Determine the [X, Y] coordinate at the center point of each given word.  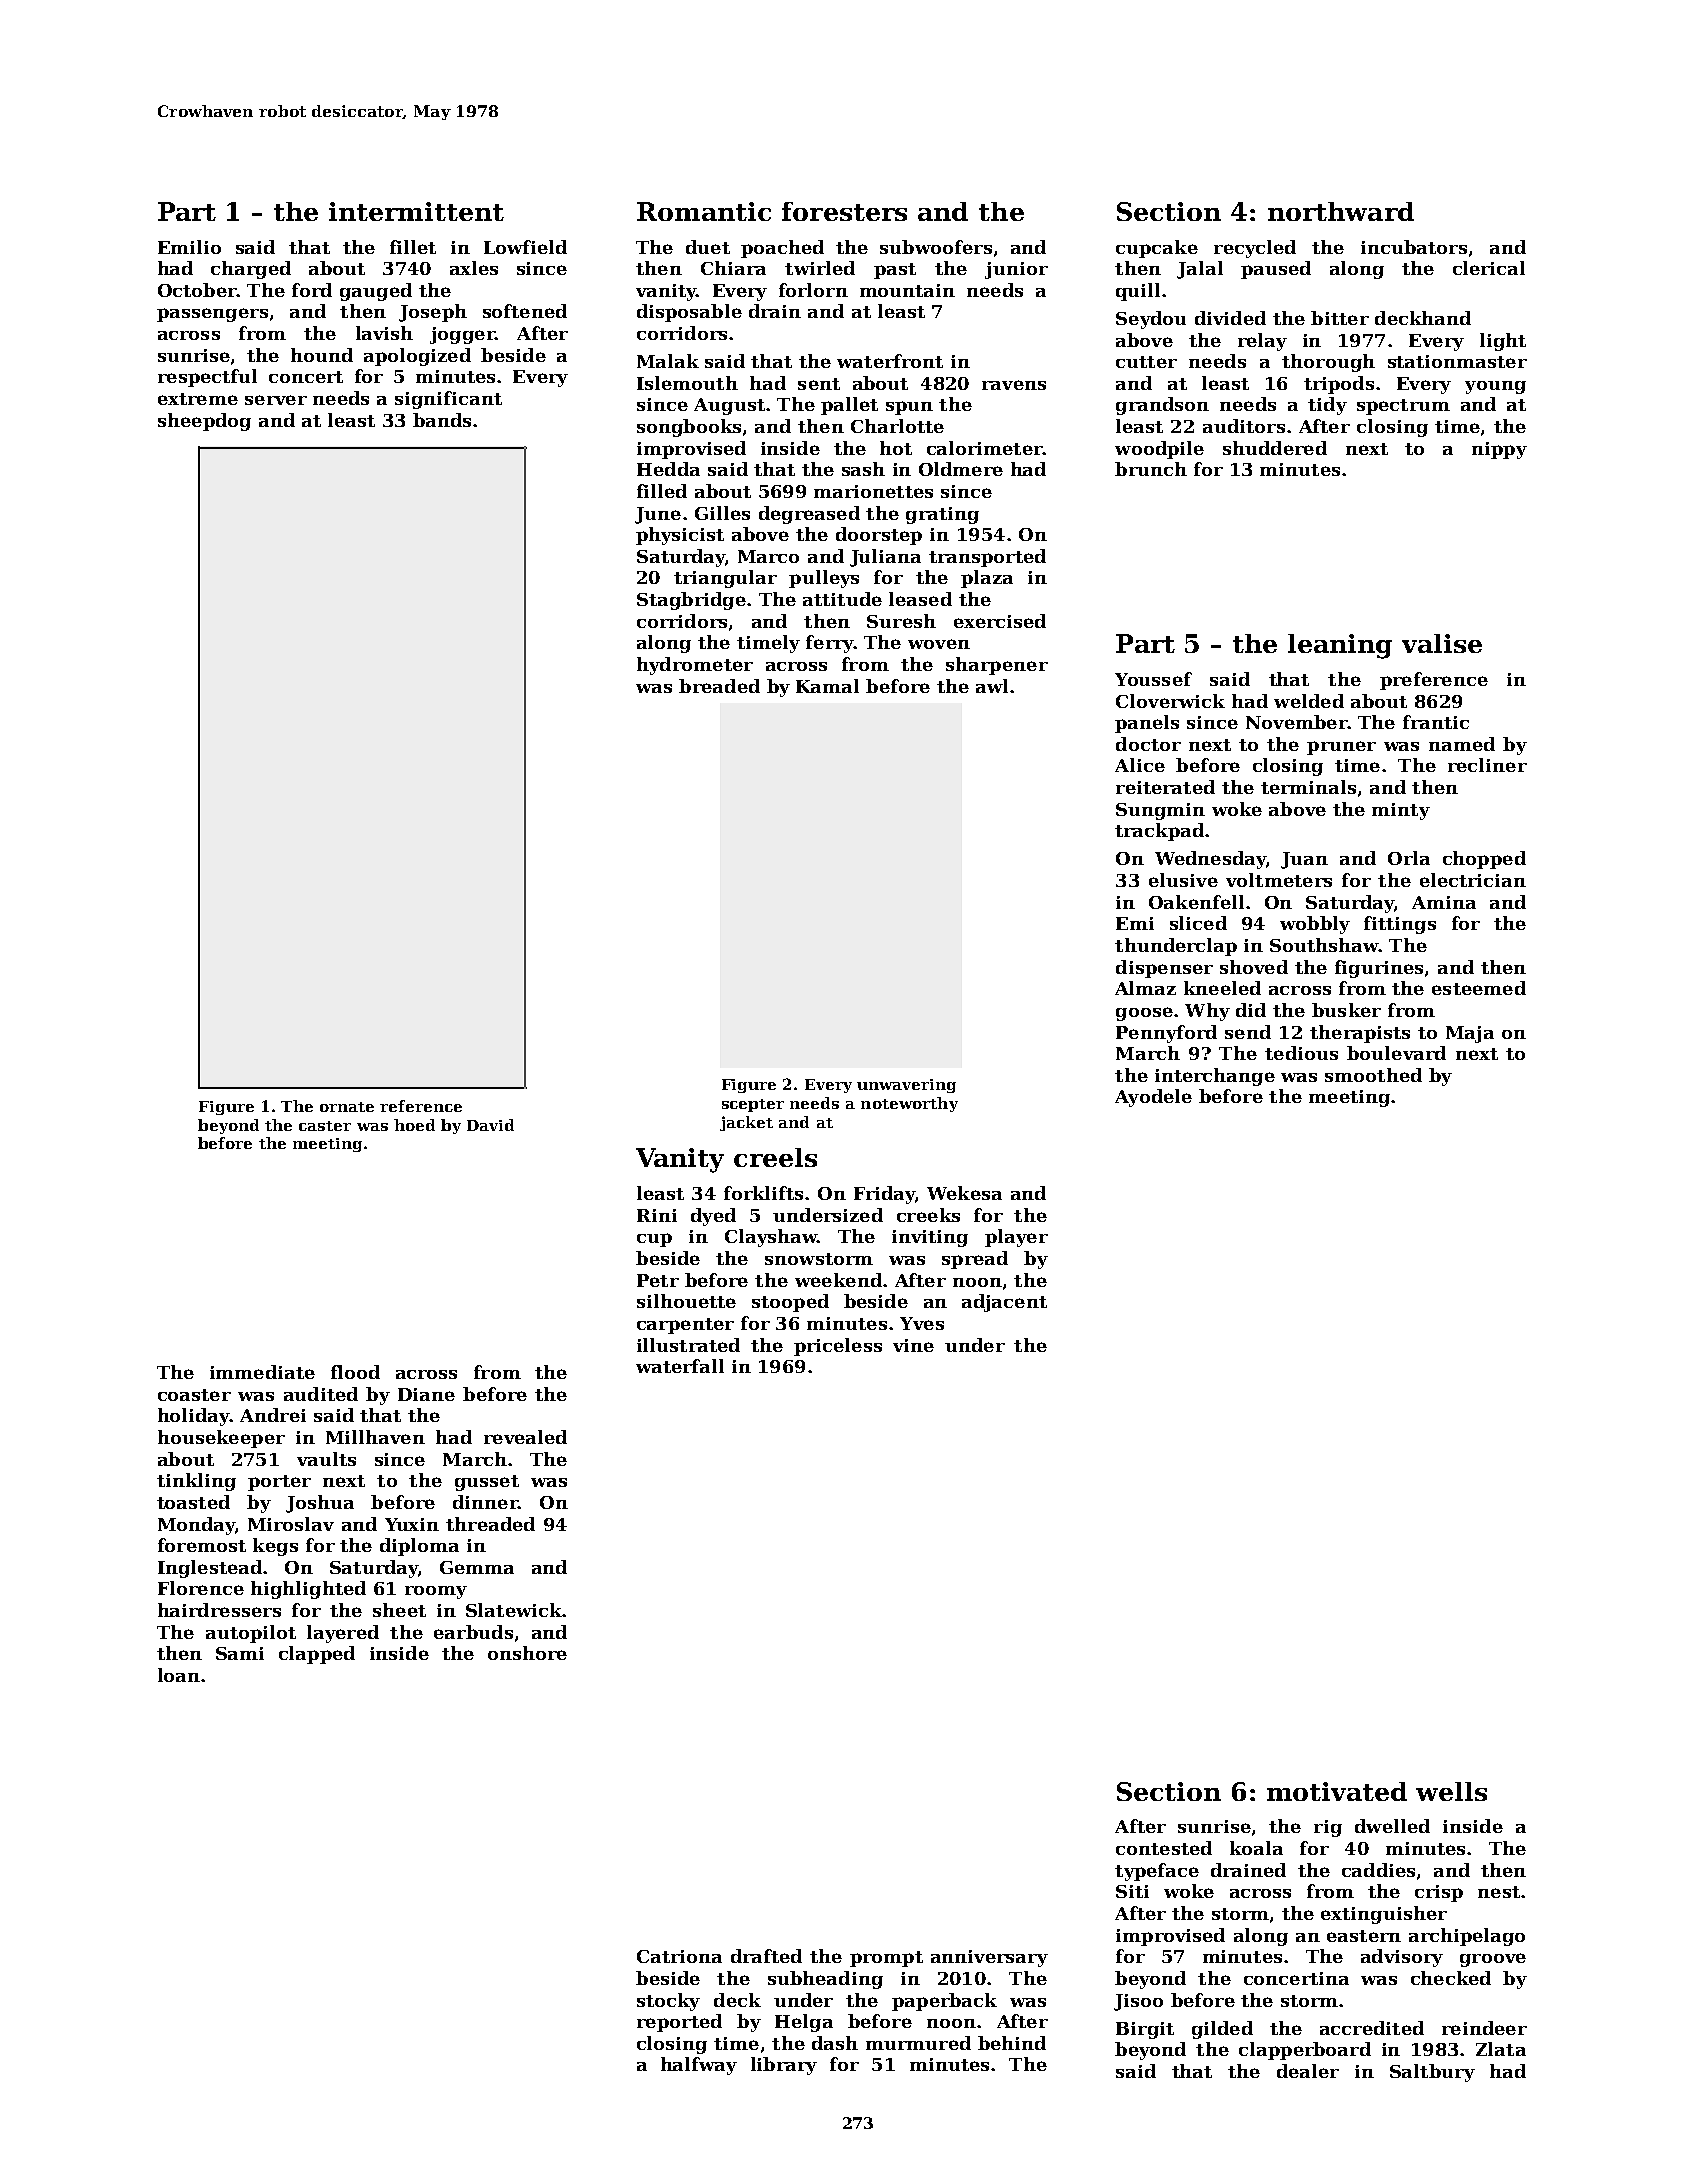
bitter [1340, 318]
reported [679, 2023]
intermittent [416, 211]
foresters [844, 211]
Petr [658, 1280]
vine [913, 1345]
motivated [1337, 1791]
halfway [699, 2066]
